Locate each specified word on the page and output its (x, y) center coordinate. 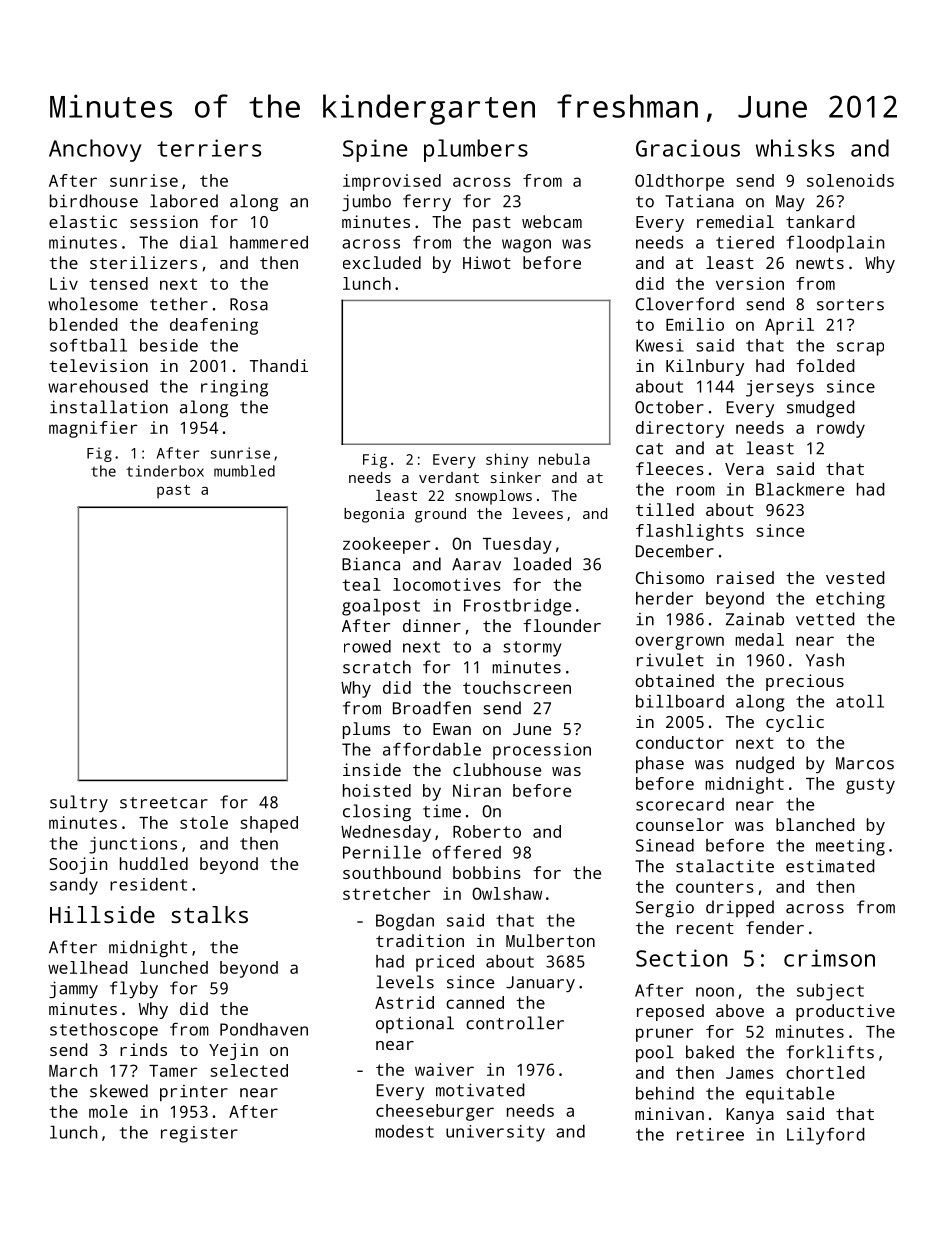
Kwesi (660, 345)
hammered (269, 242)
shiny (507, 460)
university (495, 1133)
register (199, 1134)
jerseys (780, 388)
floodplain (835, 244)
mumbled (244, 471)
